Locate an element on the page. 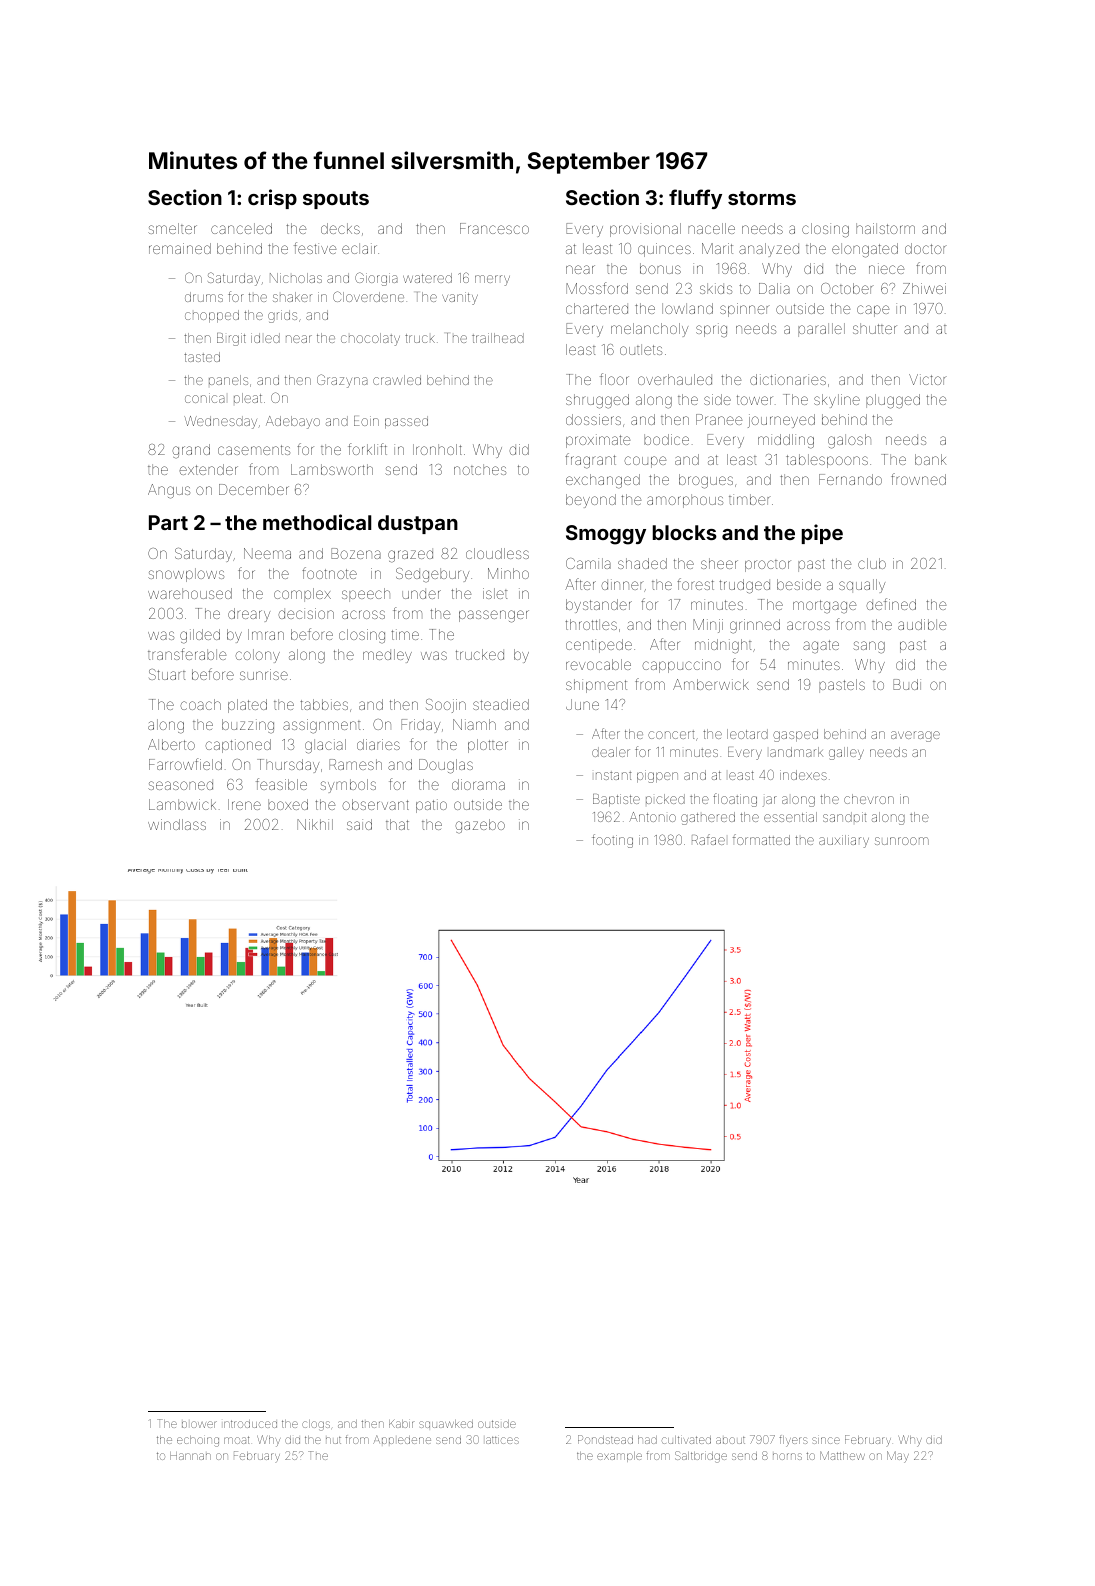 The image size is (1095, 1586). gazebo is located at coordinates (480, 826).
